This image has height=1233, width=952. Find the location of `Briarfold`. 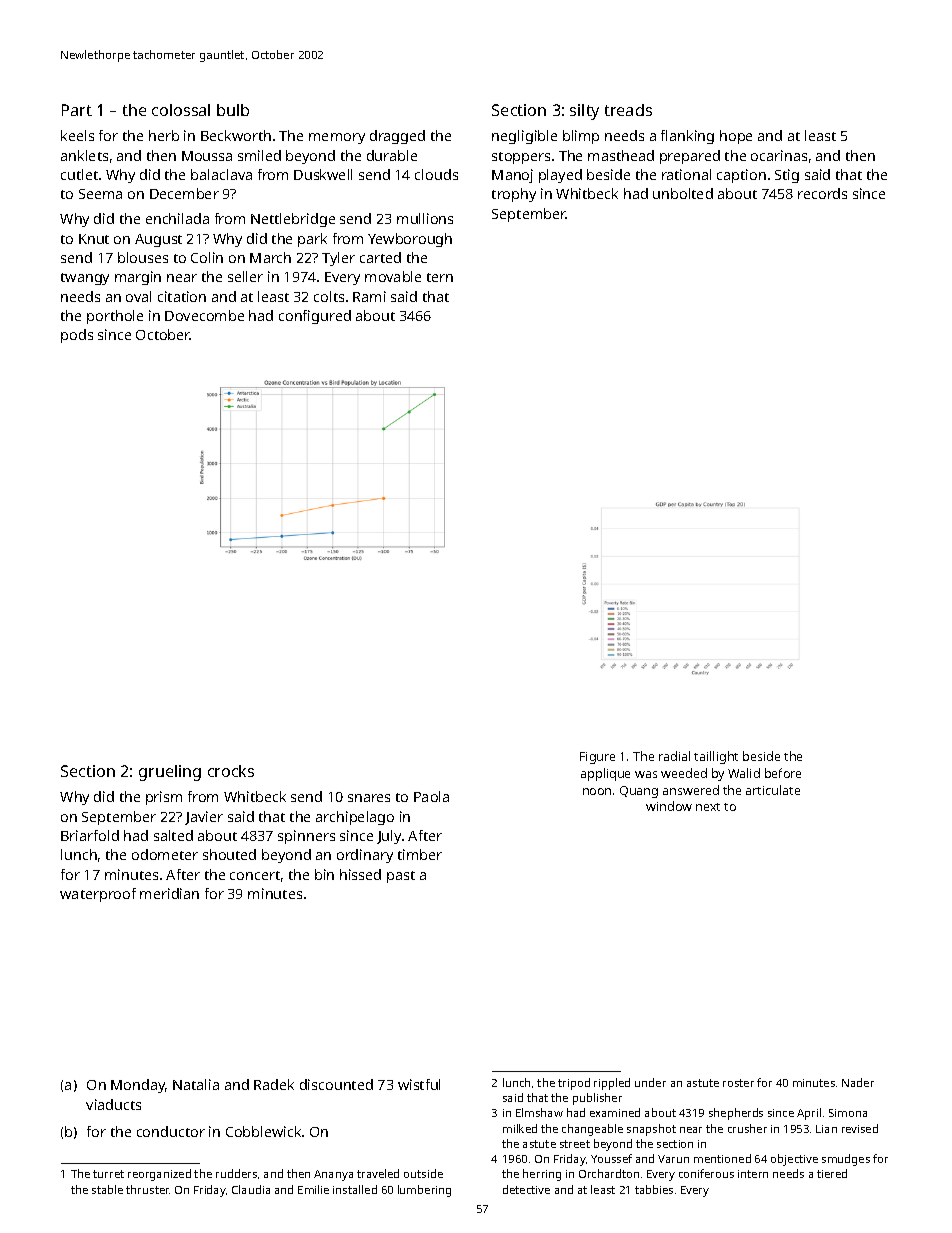

Briarfold is located at coordinates (90, 835).
